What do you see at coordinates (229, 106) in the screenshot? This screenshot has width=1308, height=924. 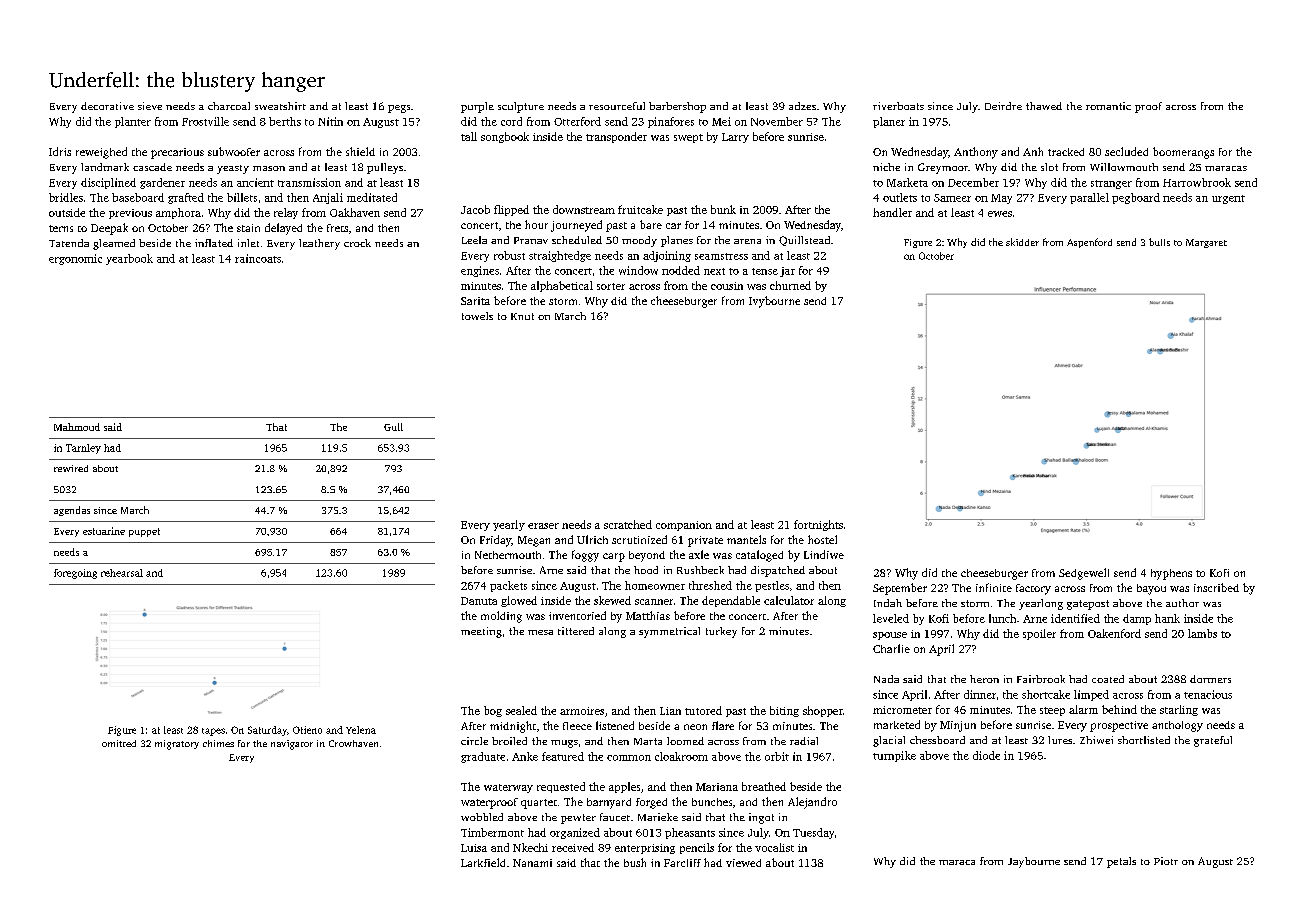 I see `charcoal` at bounding box center [229, 106].
